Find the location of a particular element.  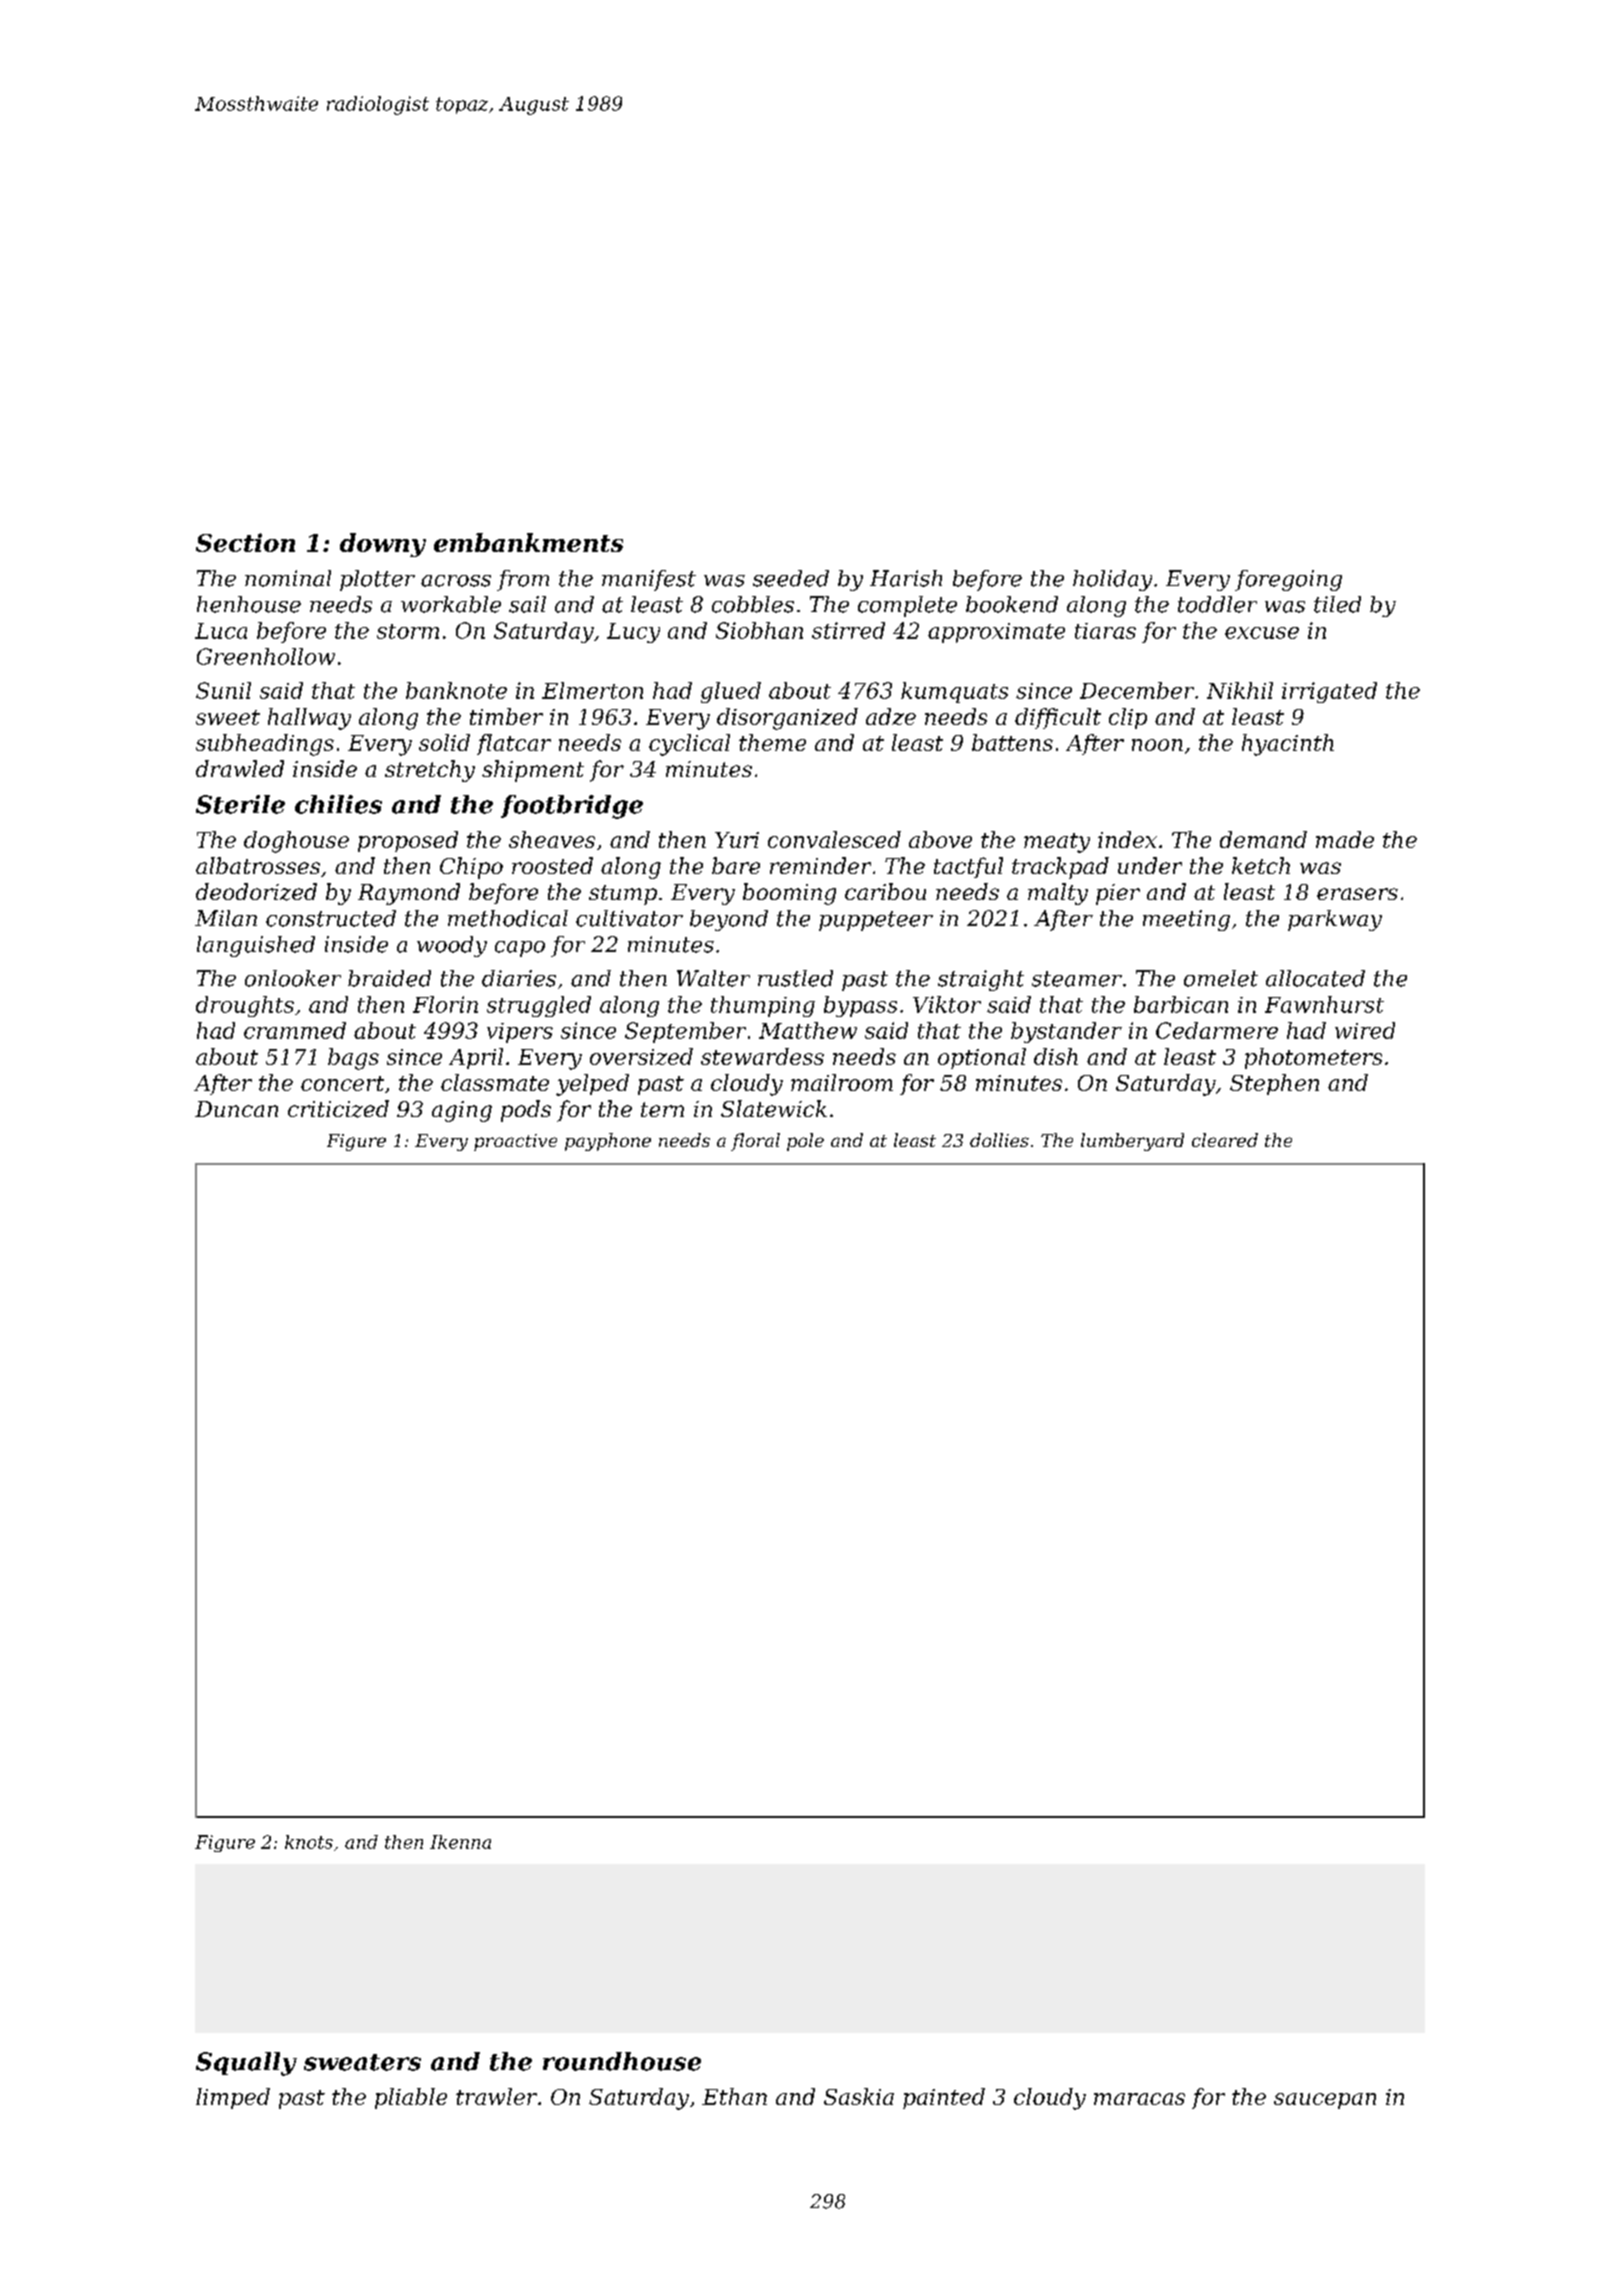

Ikenna is located at coordinates (460, 1842).
